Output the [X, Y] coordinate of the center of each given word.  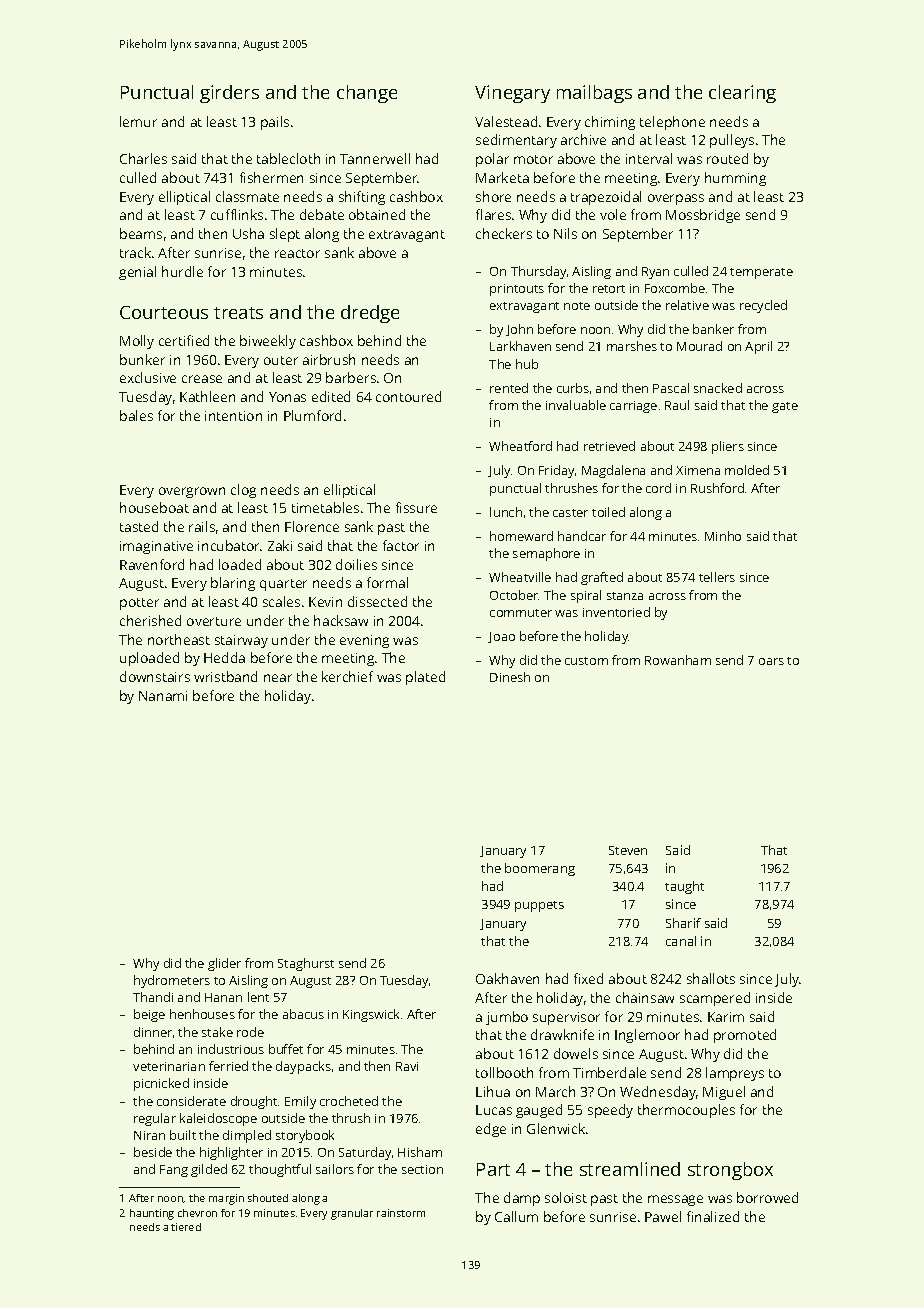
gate [785, 407]
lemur [138, 121]
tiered [186, 1227]
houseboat [154, 507]
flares [493, 214]
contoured [408, 396]
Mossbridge [703, 216]
